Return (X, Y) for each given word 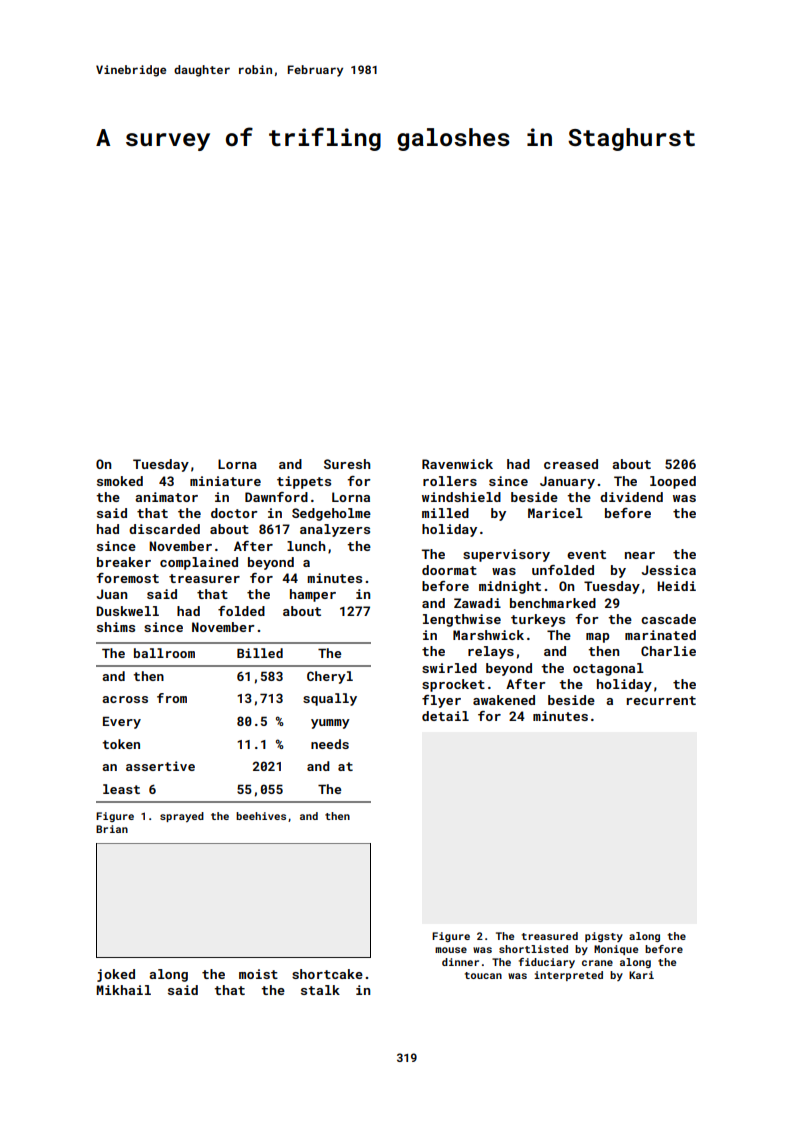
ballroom (164, 653)
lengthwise (462, 620)
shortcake (327, 974)
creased (571, 464)
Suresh (347, 464)
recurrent (661, 700)
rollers (450, 481)
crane (597, 963)
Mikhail (123, 990)
